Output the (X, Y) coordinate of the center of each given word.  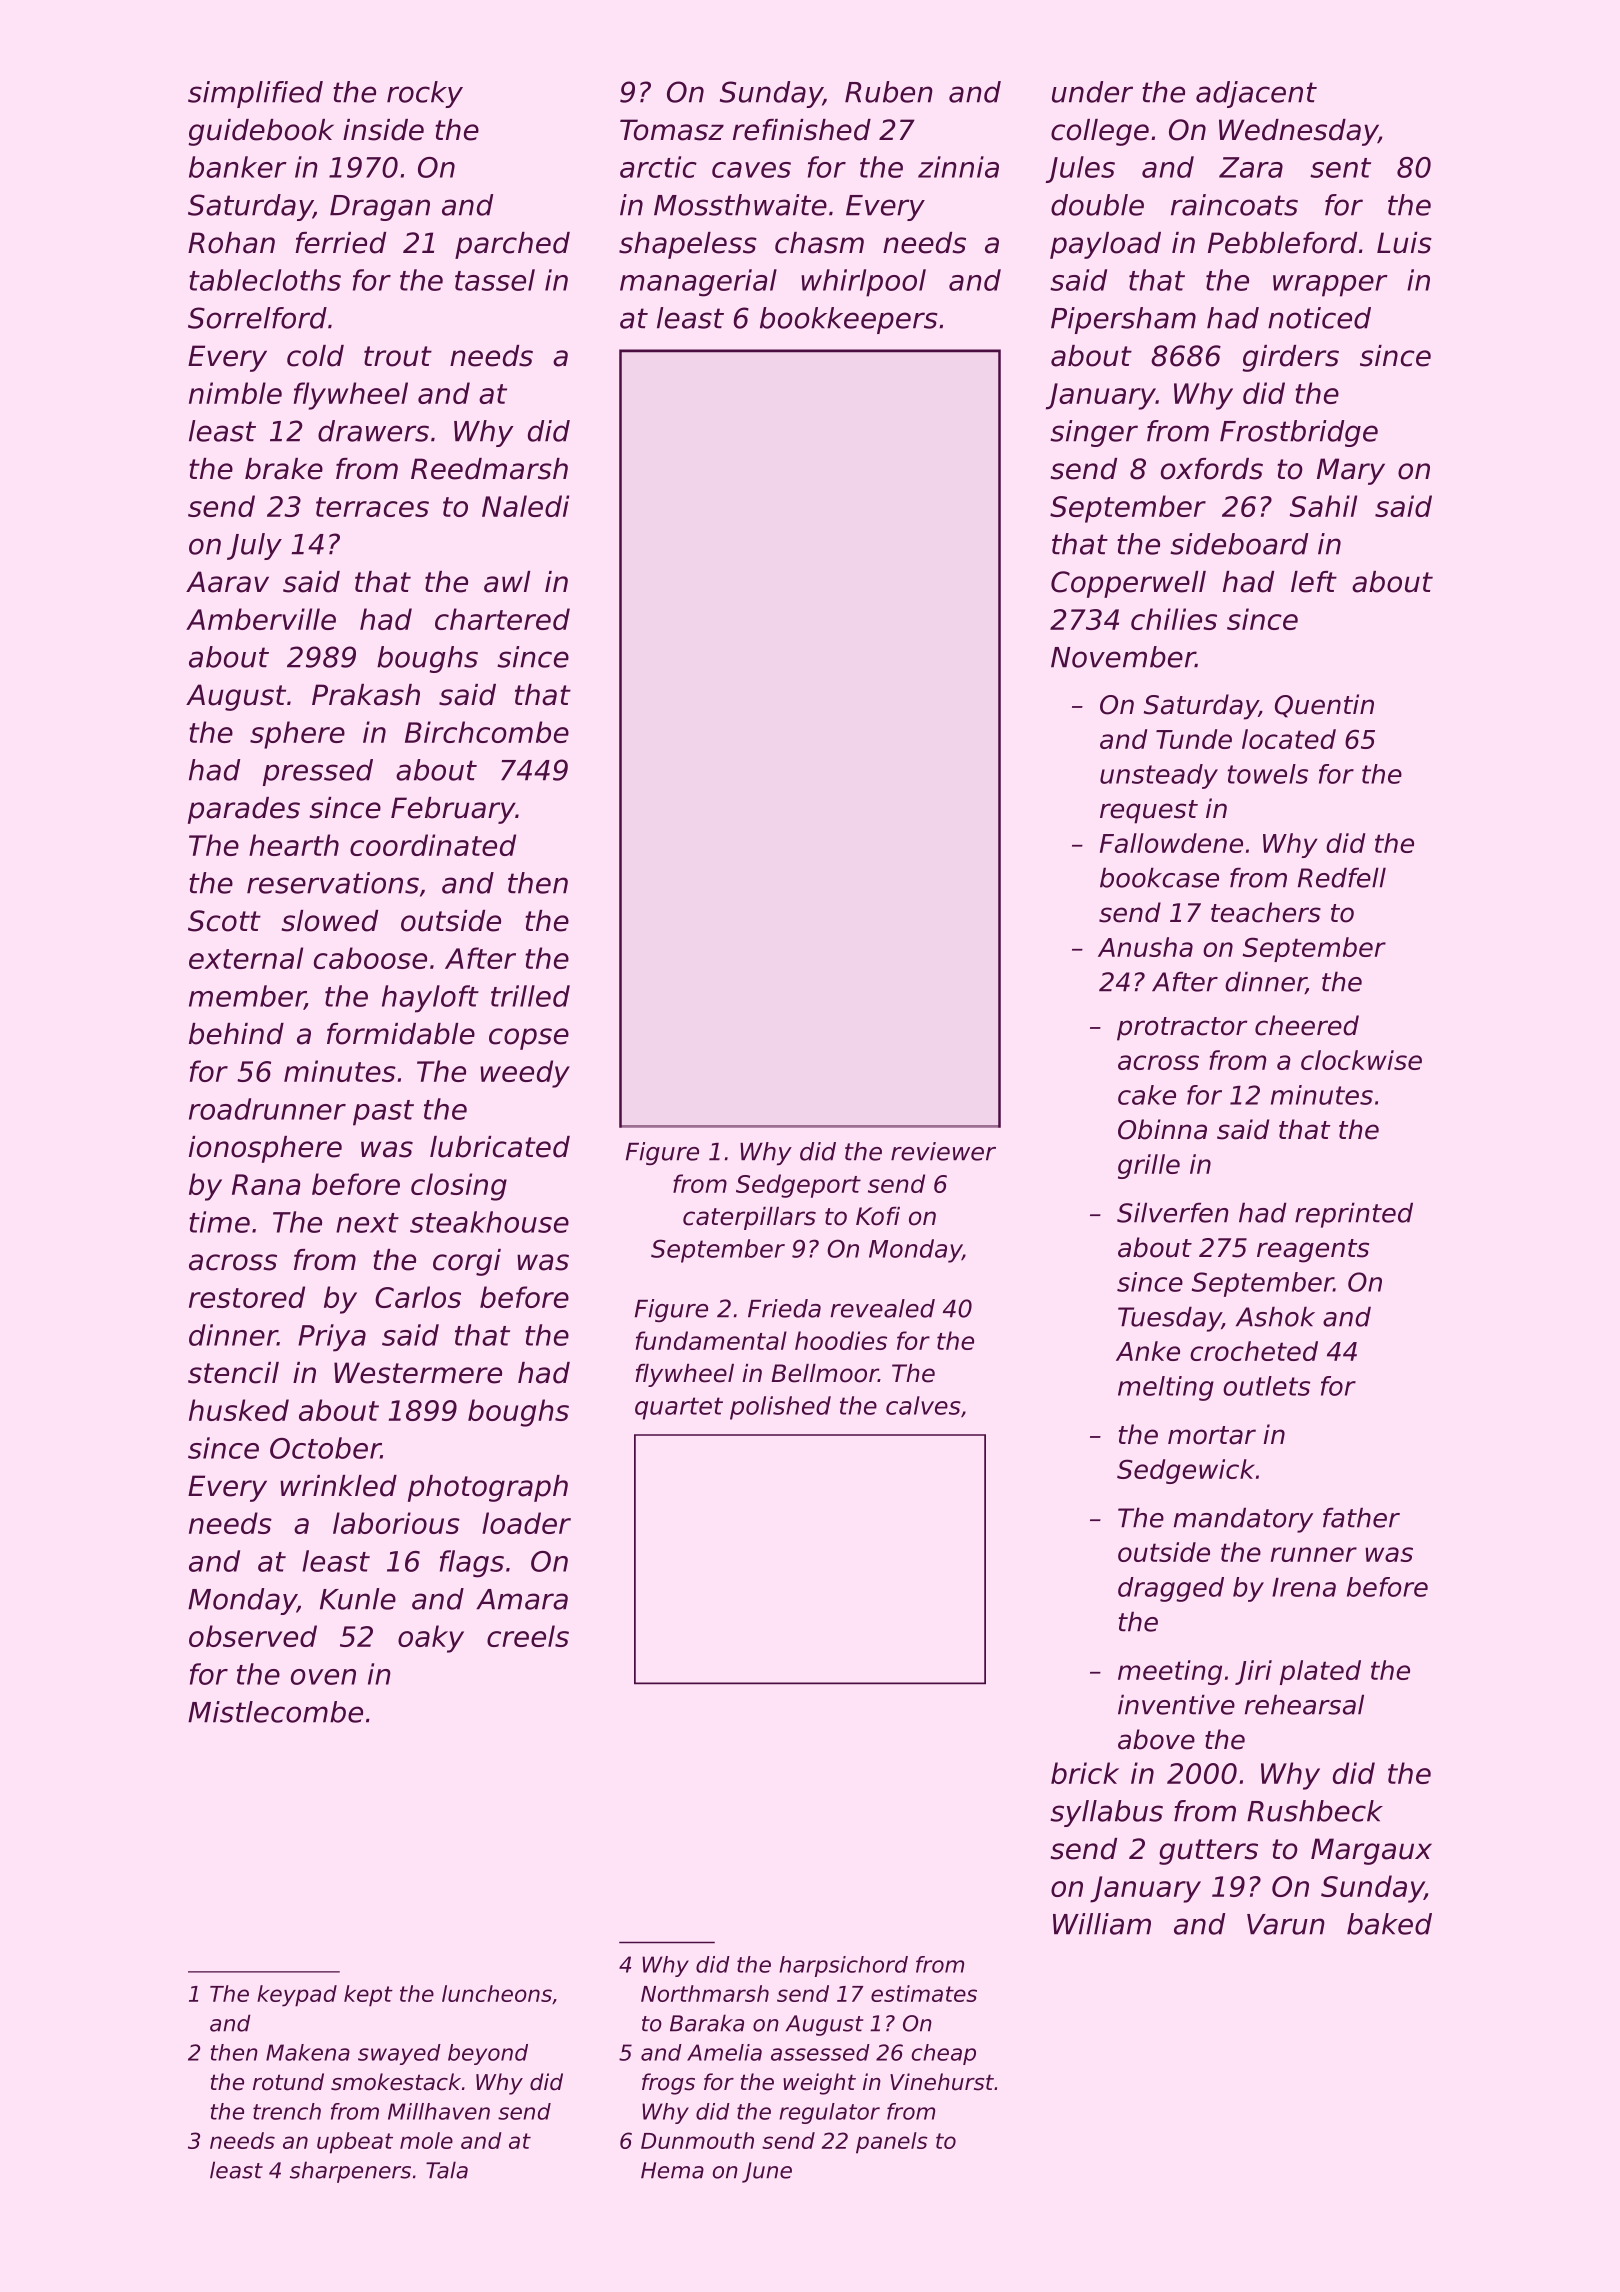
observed (253, 1636)
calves (923, 1405)
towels (1268, 774)
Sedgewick (1186, 1471)
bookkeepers (849, 320)
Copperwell (1128, 584)
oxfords (1212, 469)
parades (244, 810)
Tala (447, 2170)
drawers (373, 431)
